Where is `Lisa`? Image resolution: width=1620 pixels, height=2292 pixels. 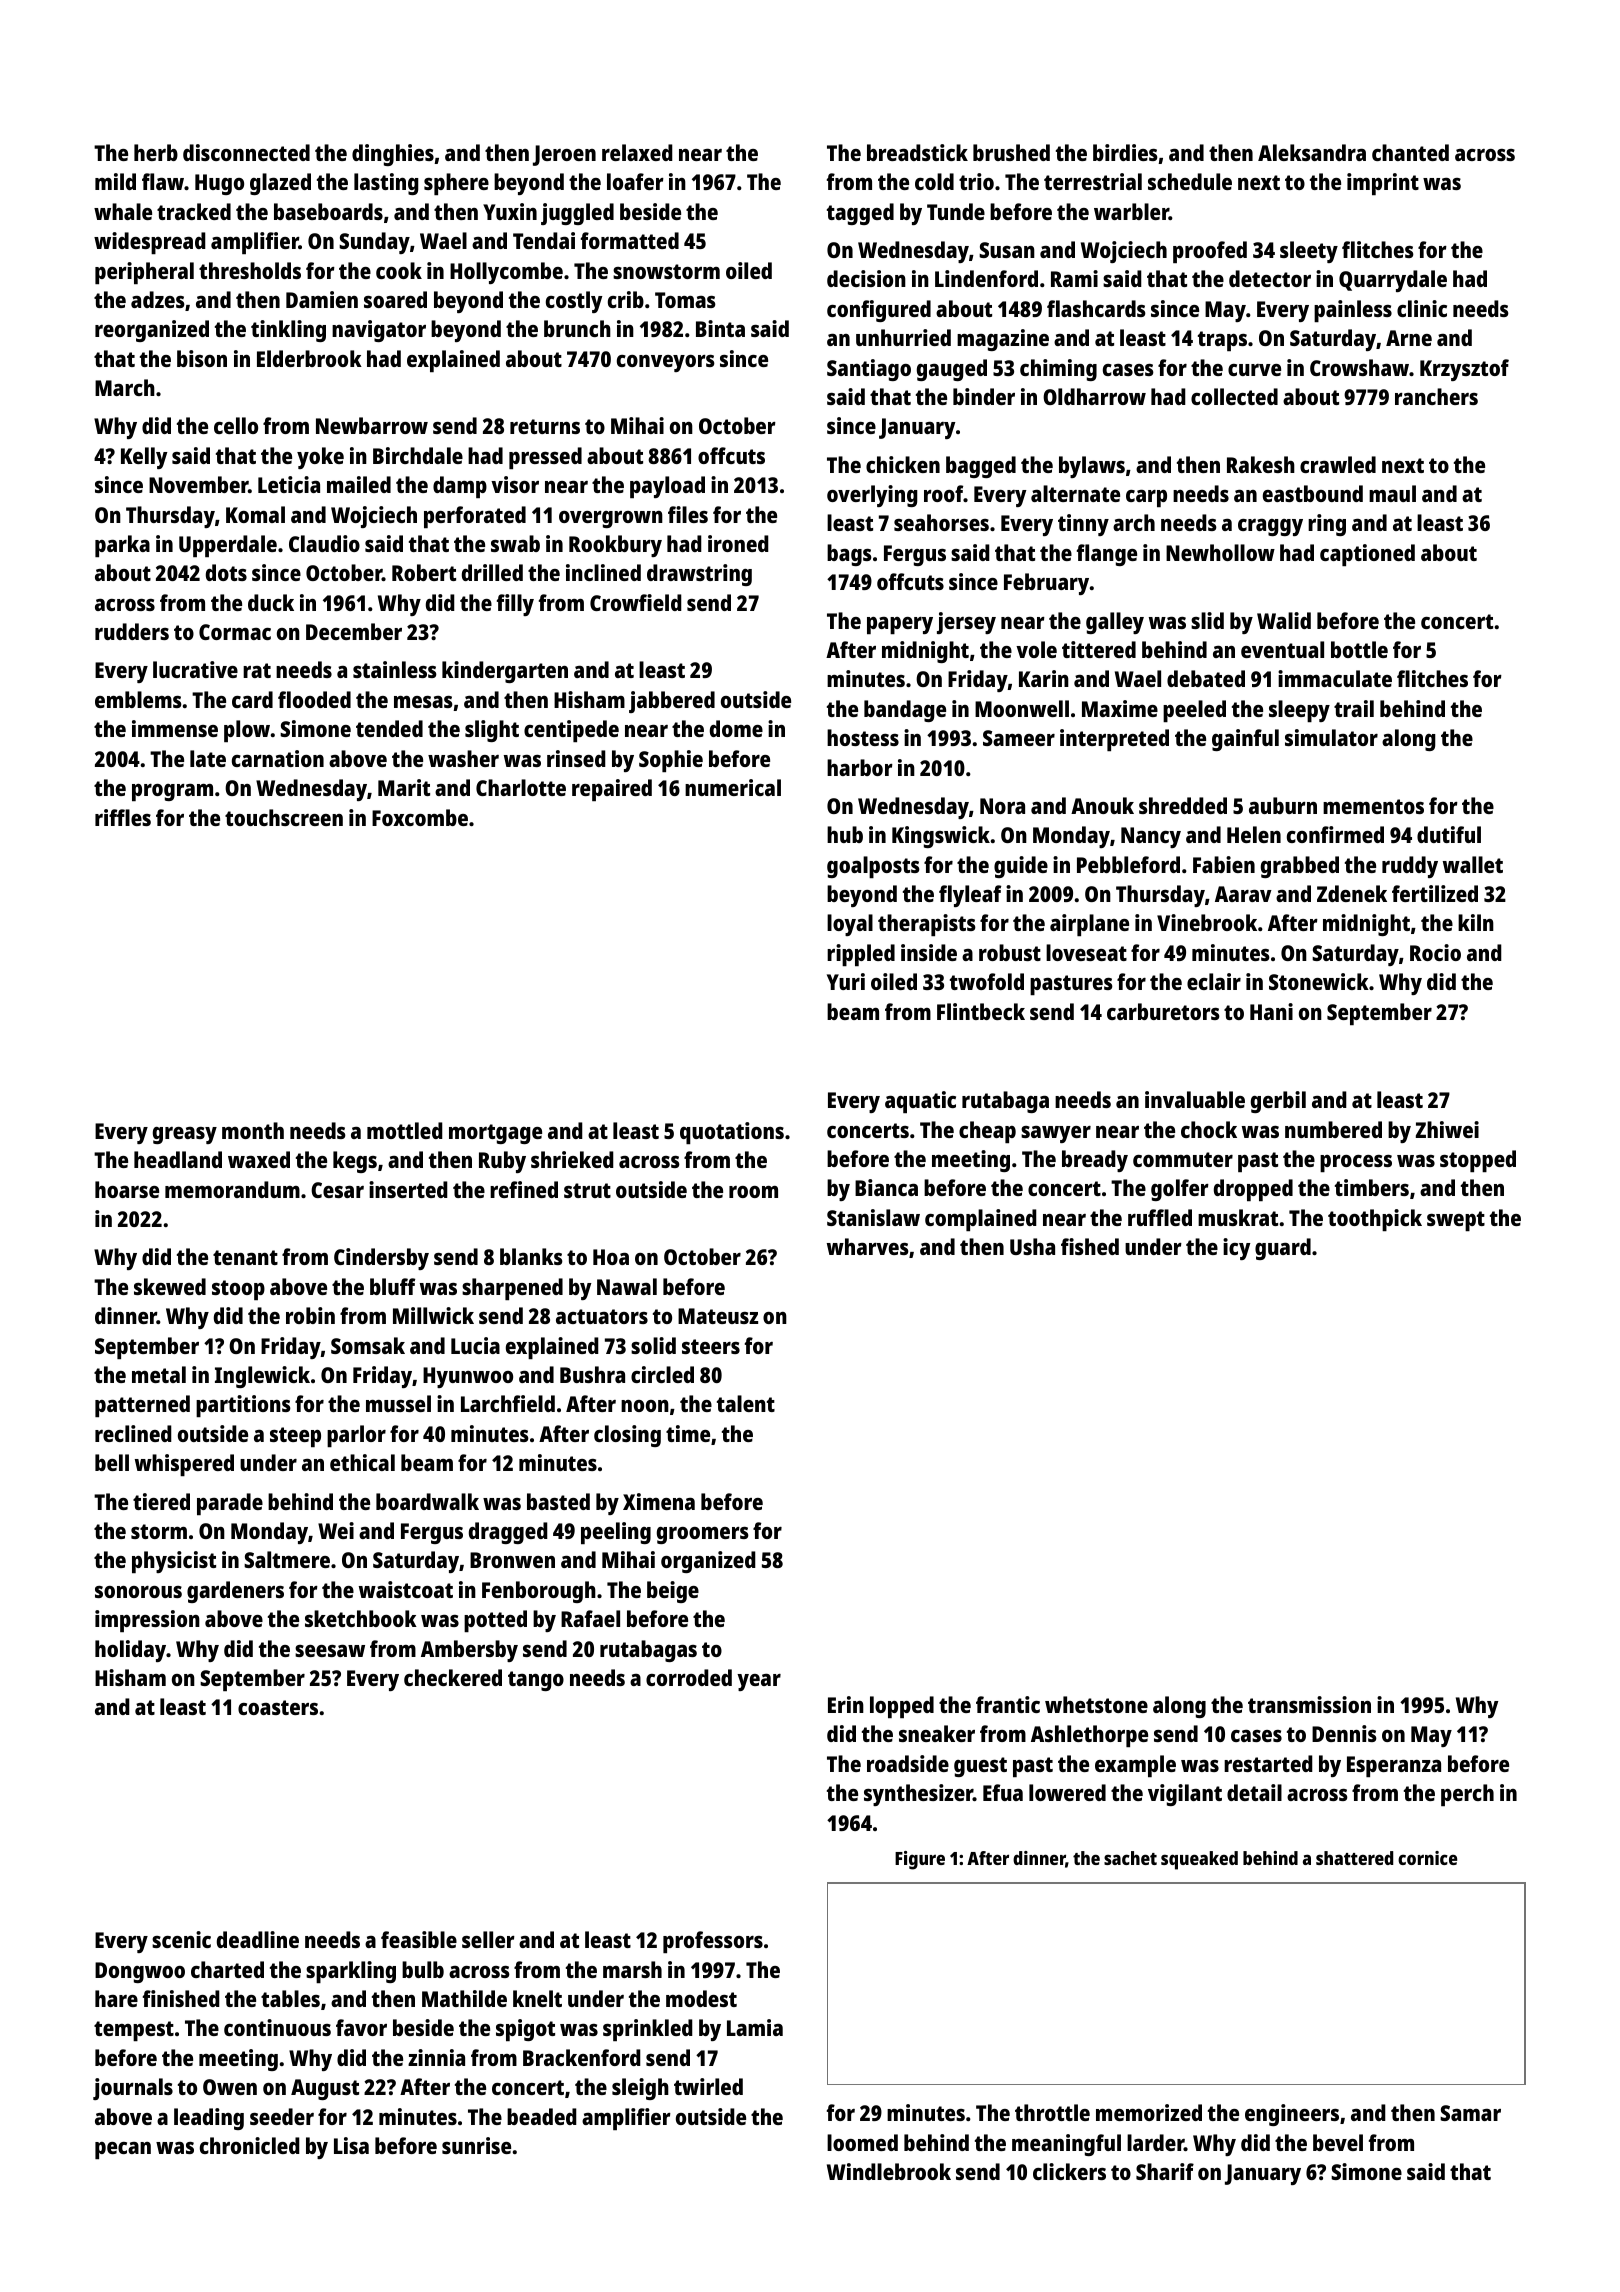 Lisa is located at coordinates (351, 2145).
